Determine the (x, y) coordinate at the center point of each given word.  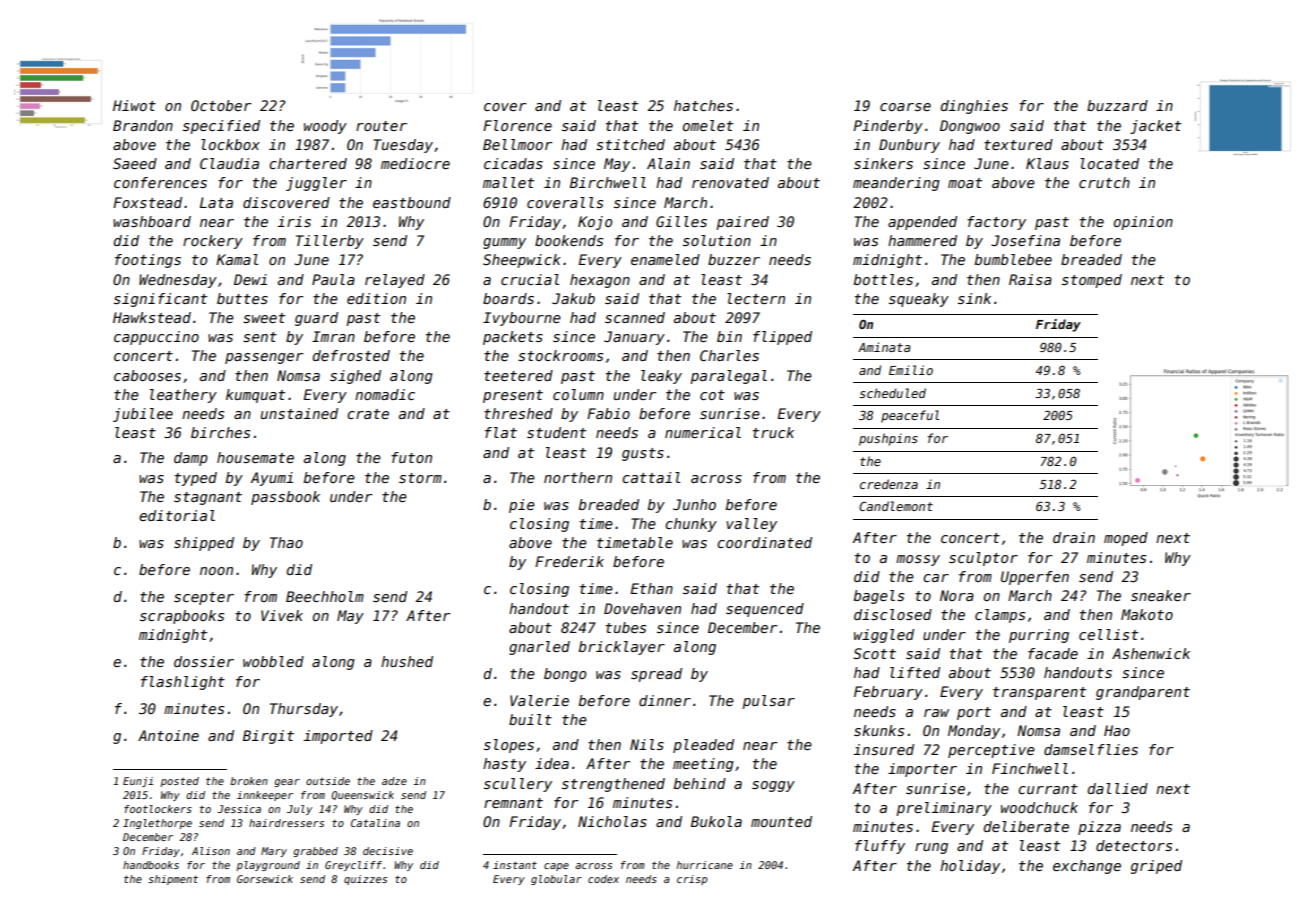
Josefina (1025, 240)
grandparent (1143, 693)
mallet (508, 182)
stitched (630, 144)
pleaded (703, 746)
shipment (173, 880)
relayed (395, 281)
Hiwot (134, 105)
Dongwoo (970, 127)
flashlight (183, 683)
